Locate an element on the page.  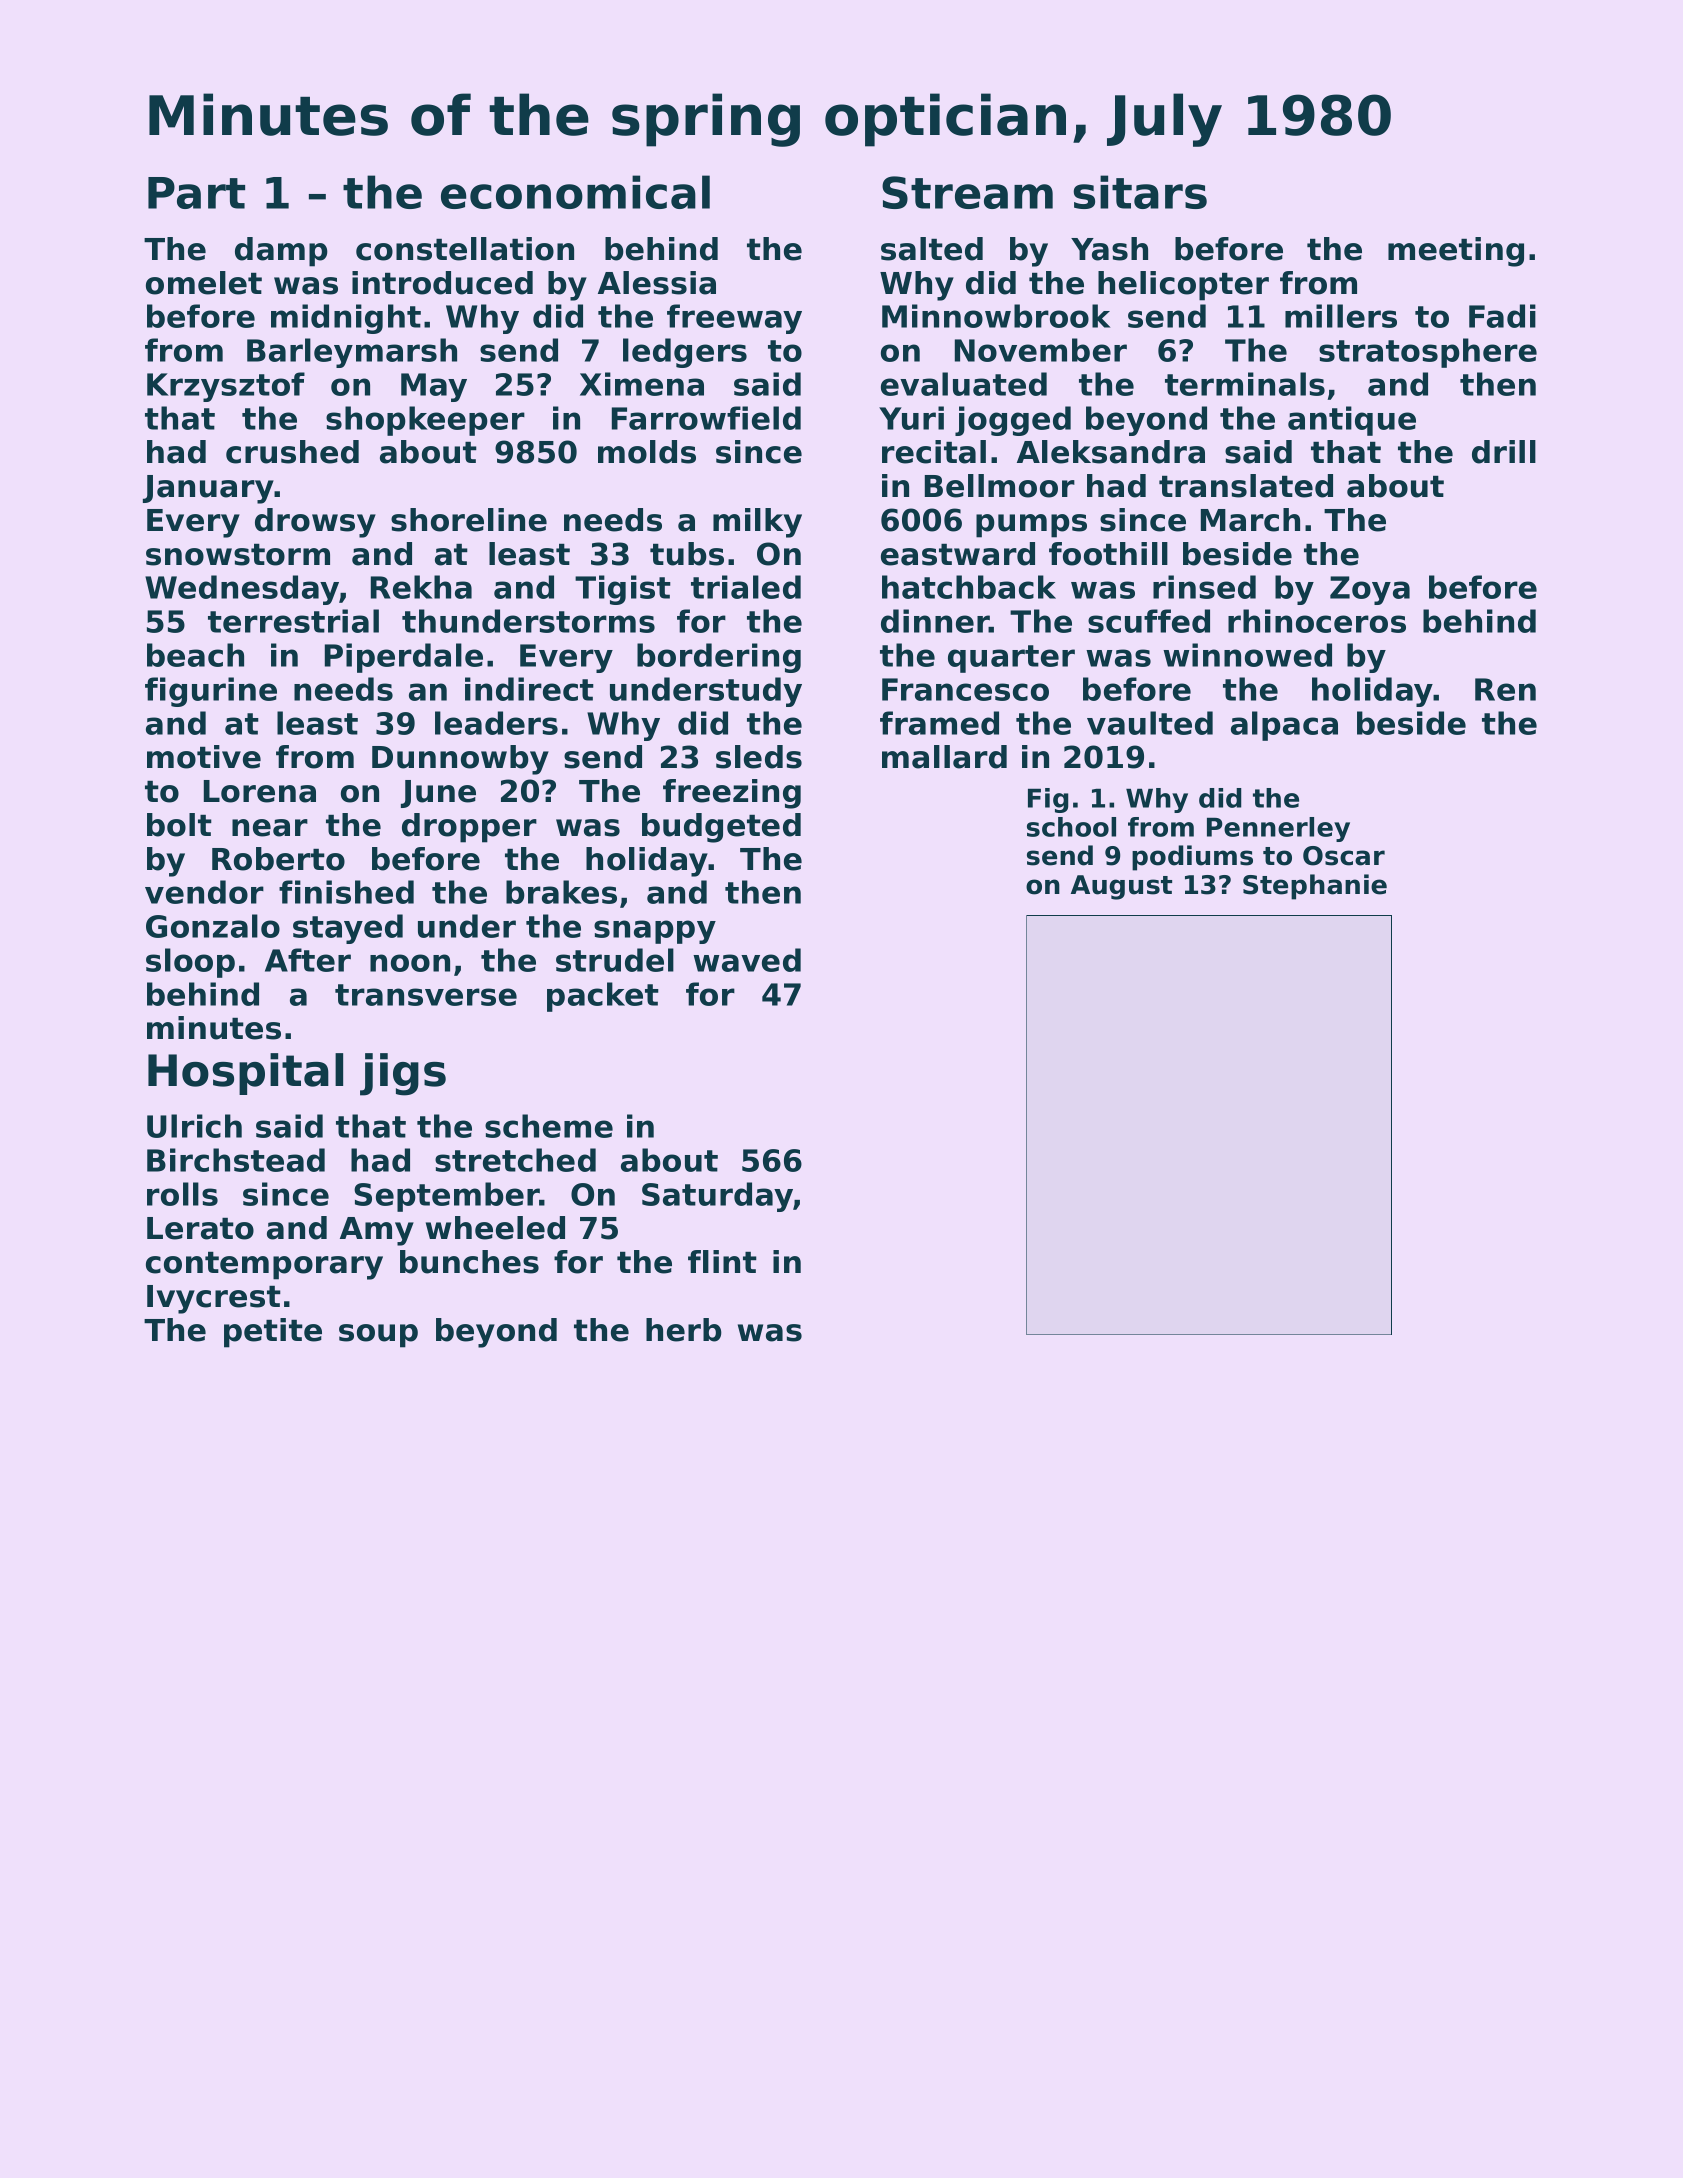
dropper is located at coordinates (469, 828).
